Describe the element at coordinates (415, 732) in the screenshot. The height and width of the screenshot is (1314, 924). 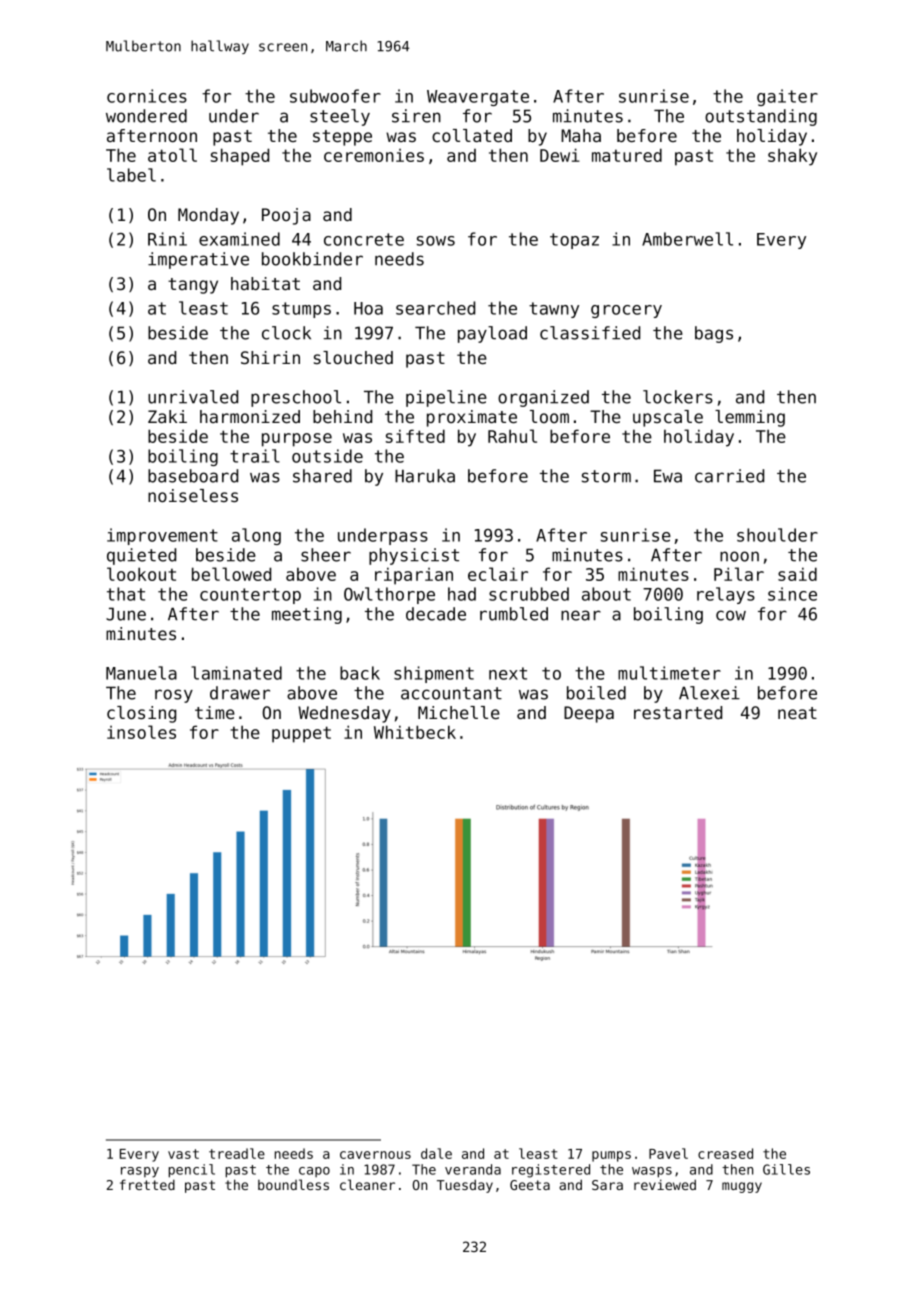
I see `Whitbeck` at that location.
